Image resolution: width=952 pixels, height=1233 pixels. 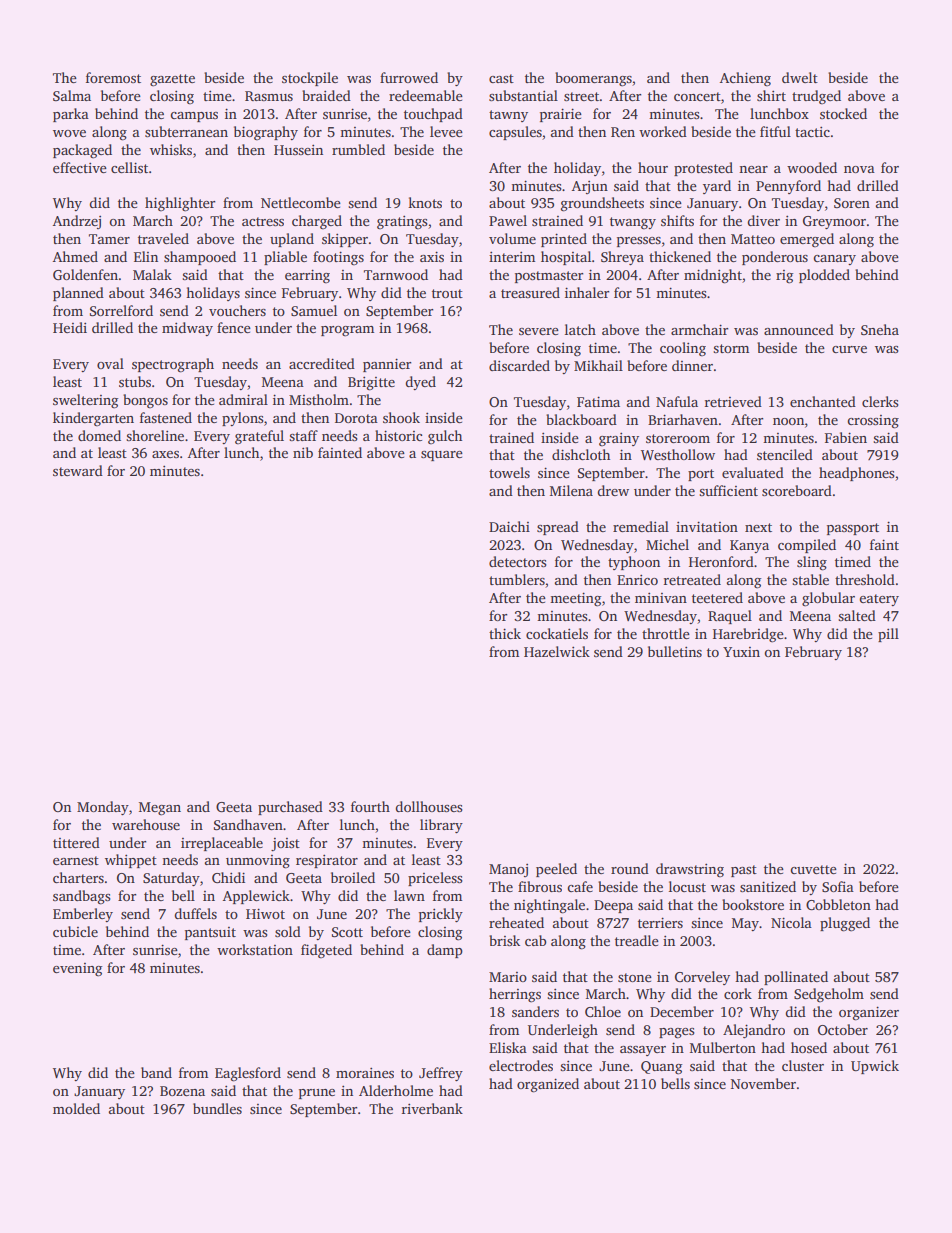 I want to click on Salma, so click(x=72, y=95).
